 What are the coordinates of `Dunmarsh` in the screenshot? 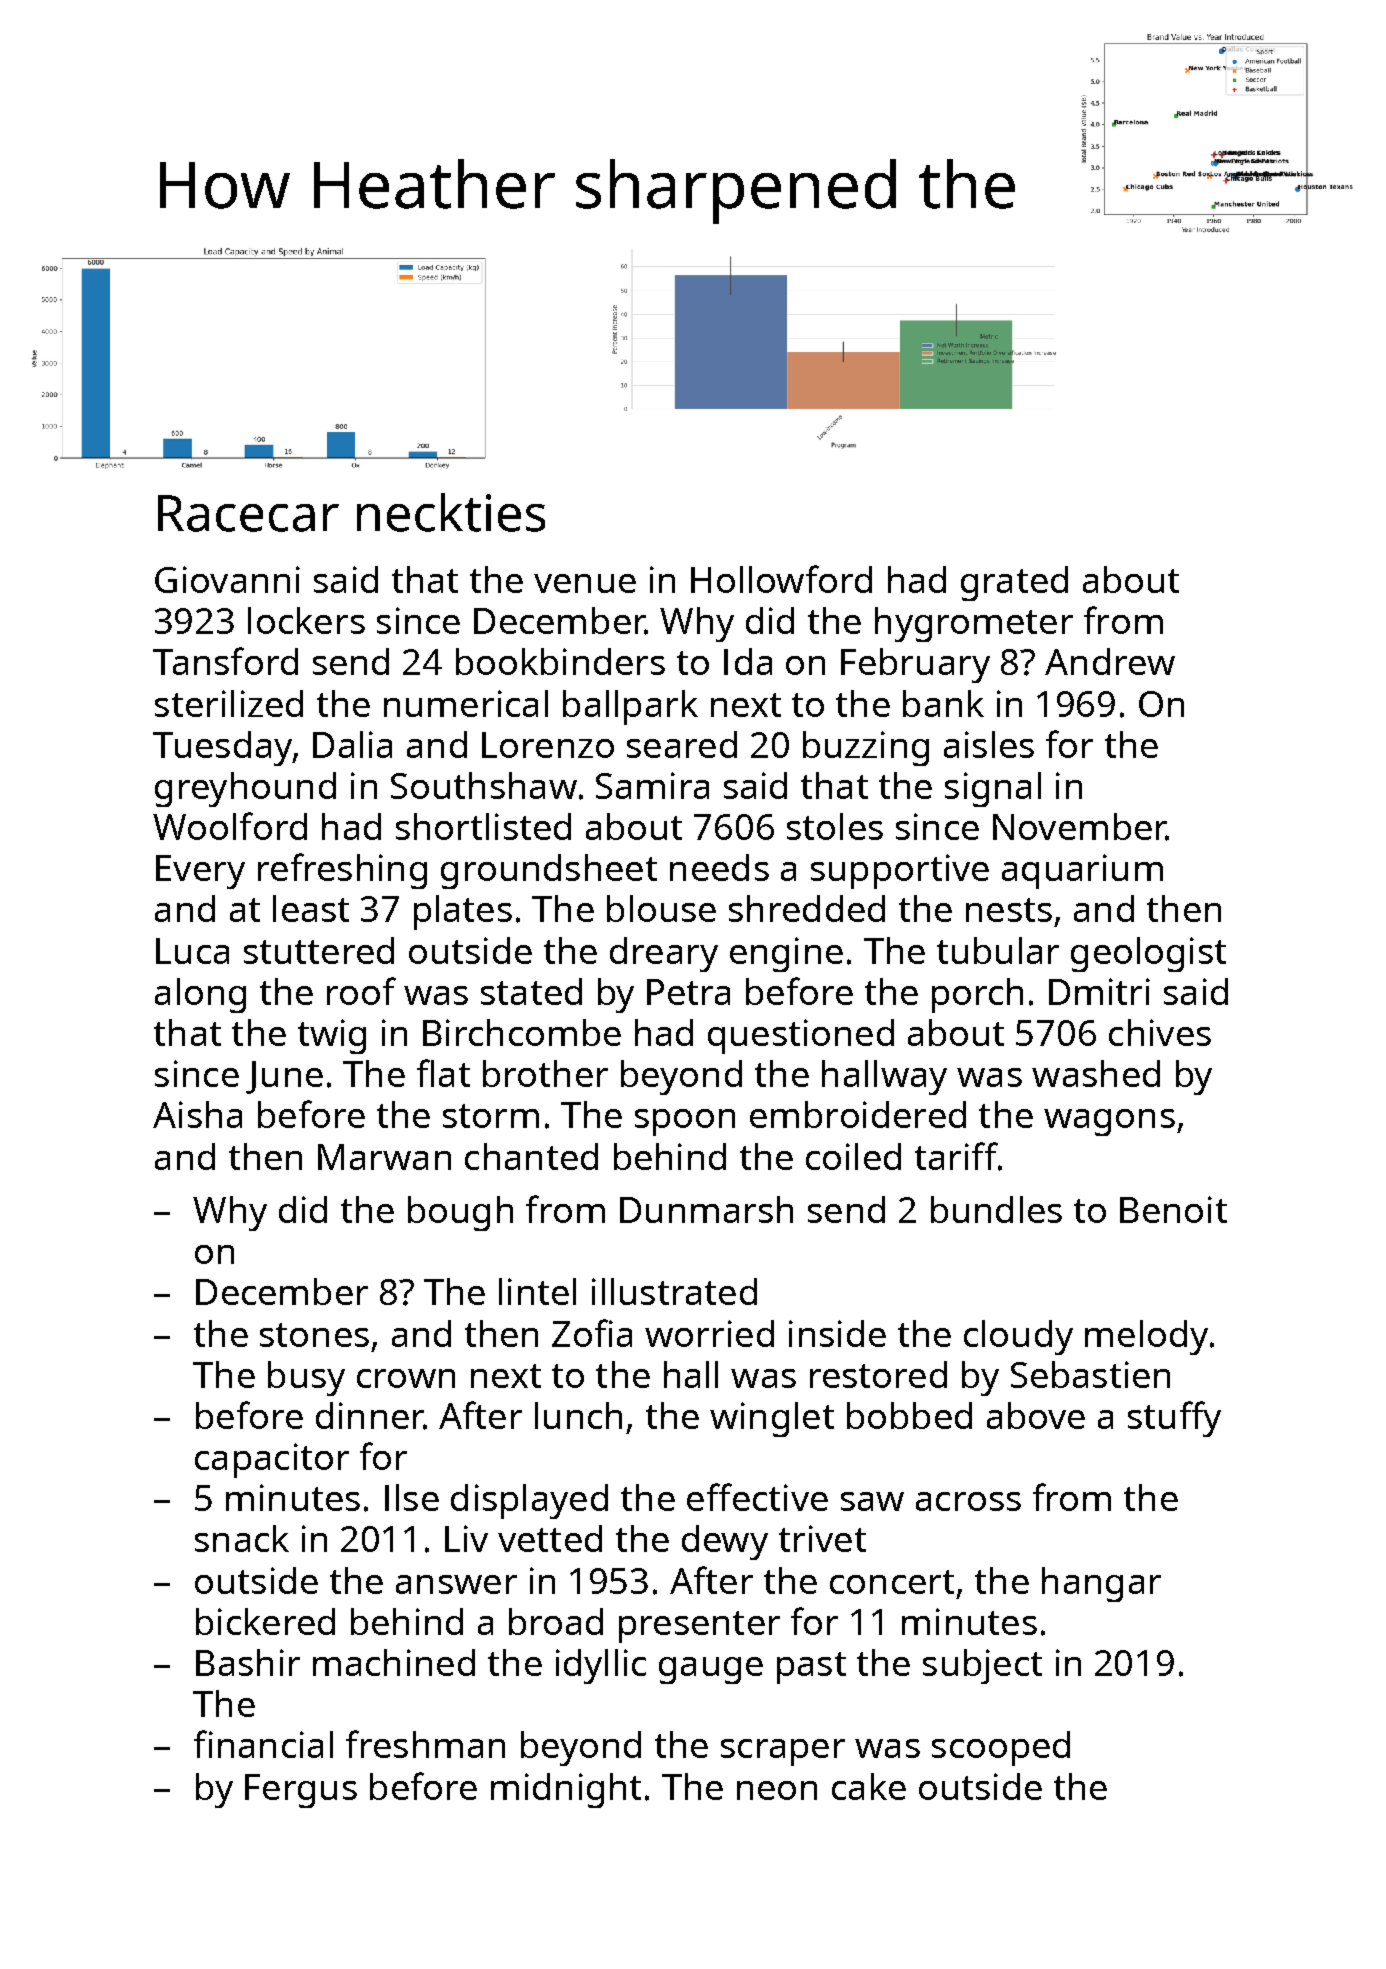 It's located at (706, 1209).
